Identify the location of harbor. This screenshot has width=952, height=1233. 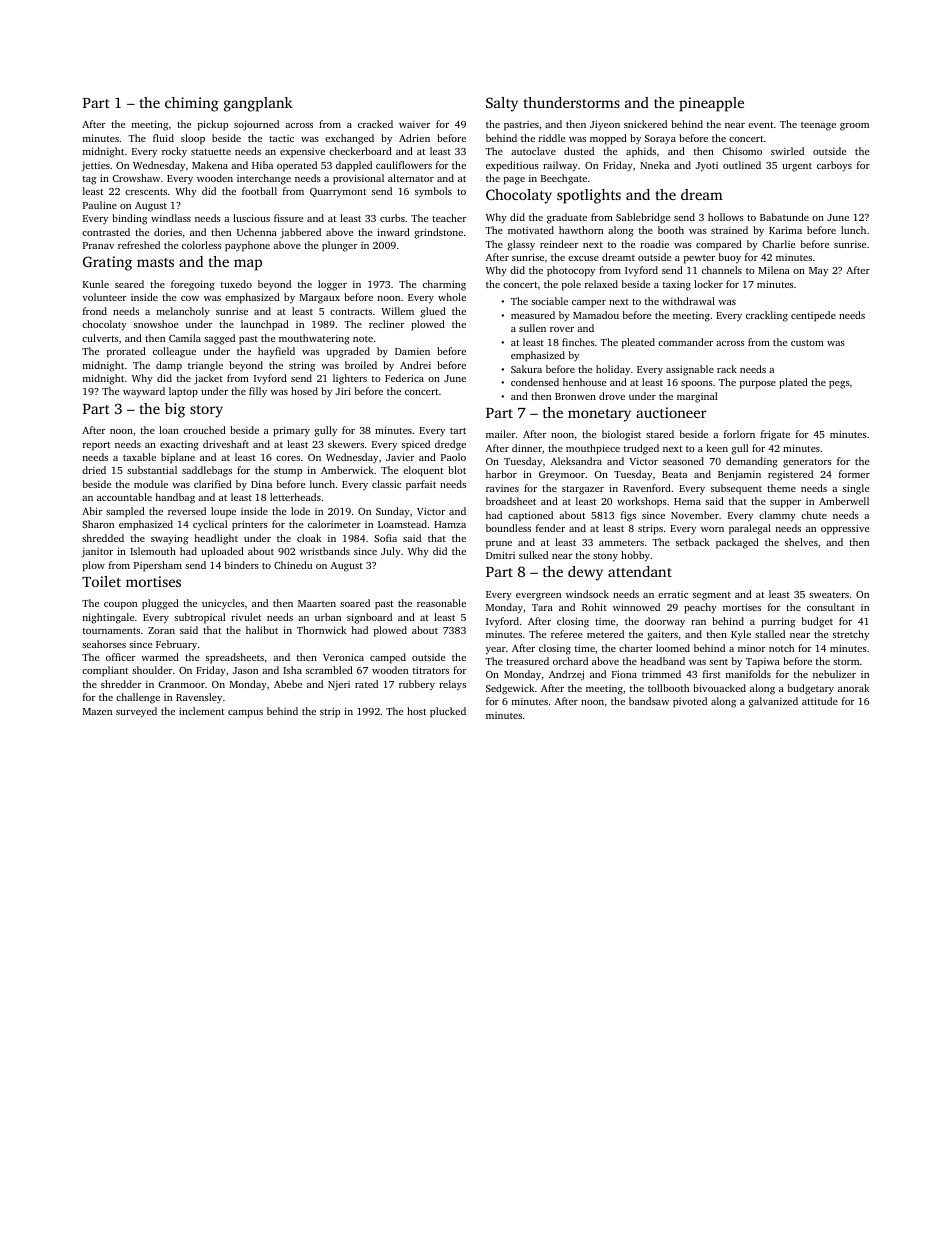
(501, 474).
